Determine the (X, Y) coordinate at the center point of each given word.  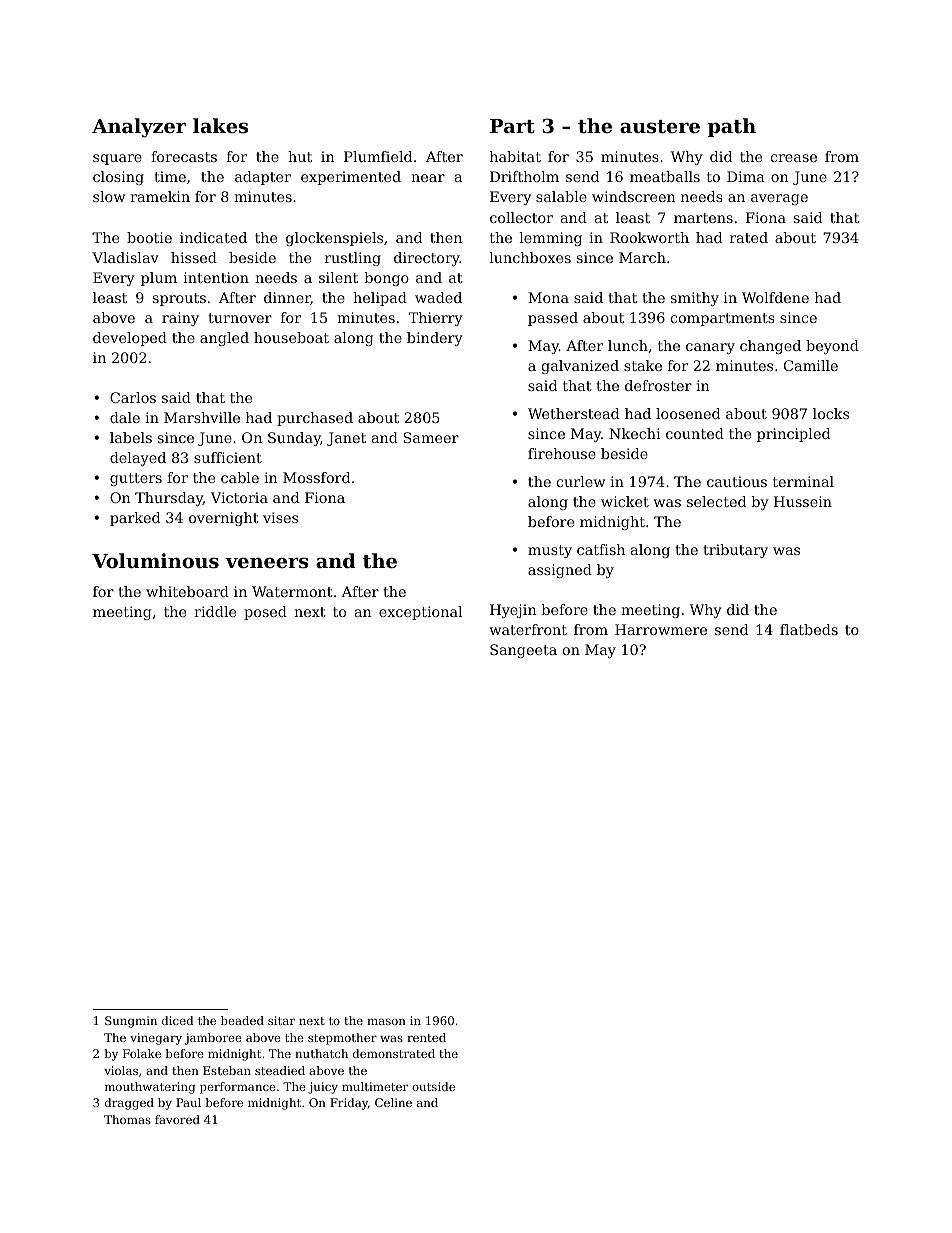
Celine (393, 1102)
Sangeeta (523, 651)
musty (550, 551)
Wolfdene (775, 297)
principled (793, 435)
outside (433, 1086)
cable (240, 477)
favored (177, 1119)
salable (561, 196)
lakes (220, 125)
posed (265, 613)
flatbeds (809, 629)
